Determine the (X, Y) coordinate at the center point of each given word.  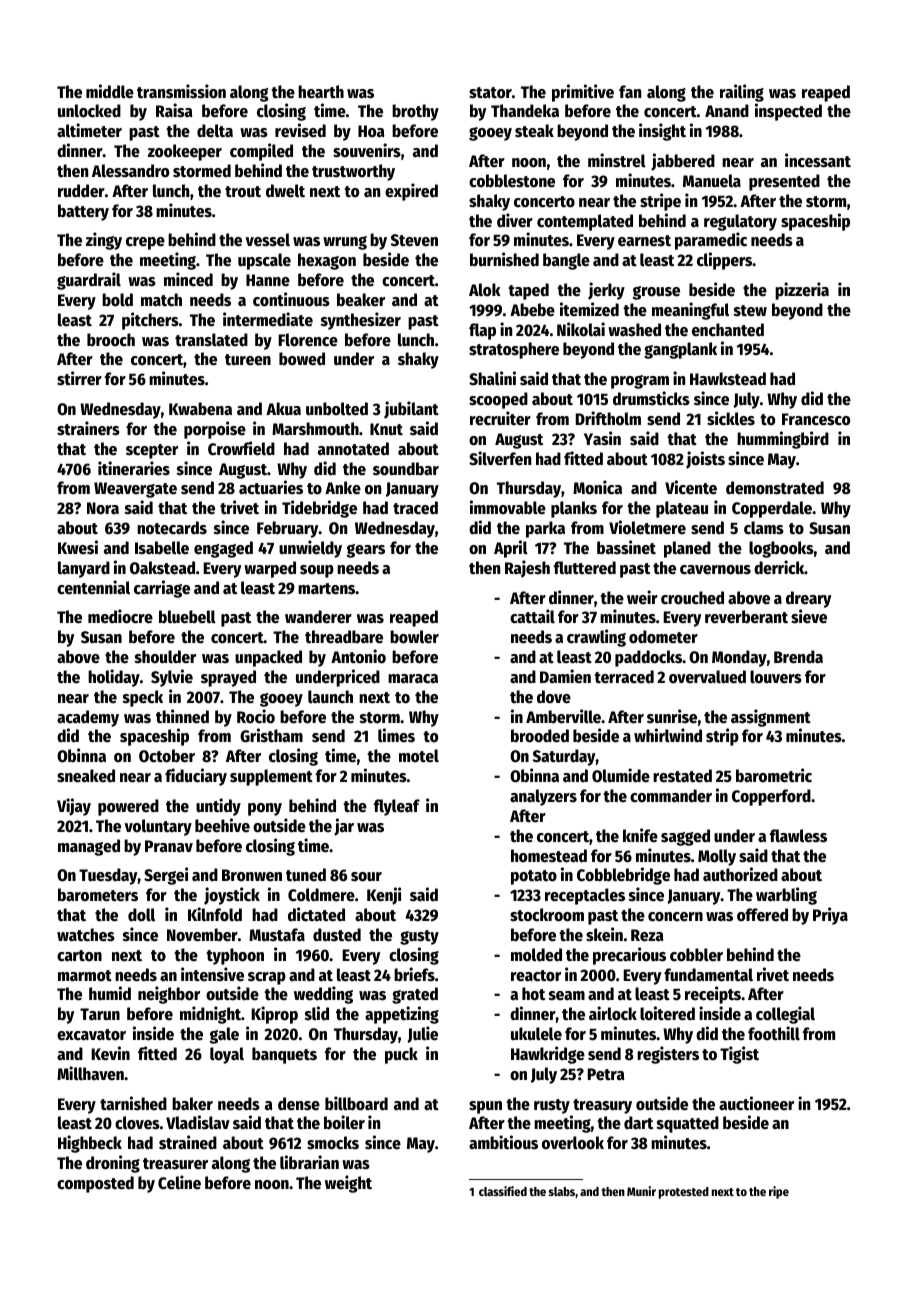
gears (366, 551)
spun (485, 1107)
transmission (181, 91)
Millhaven (90, 1073)
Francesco (816, 419)
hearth (321, 92)
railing (742, 93)
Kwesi (78, 547)
